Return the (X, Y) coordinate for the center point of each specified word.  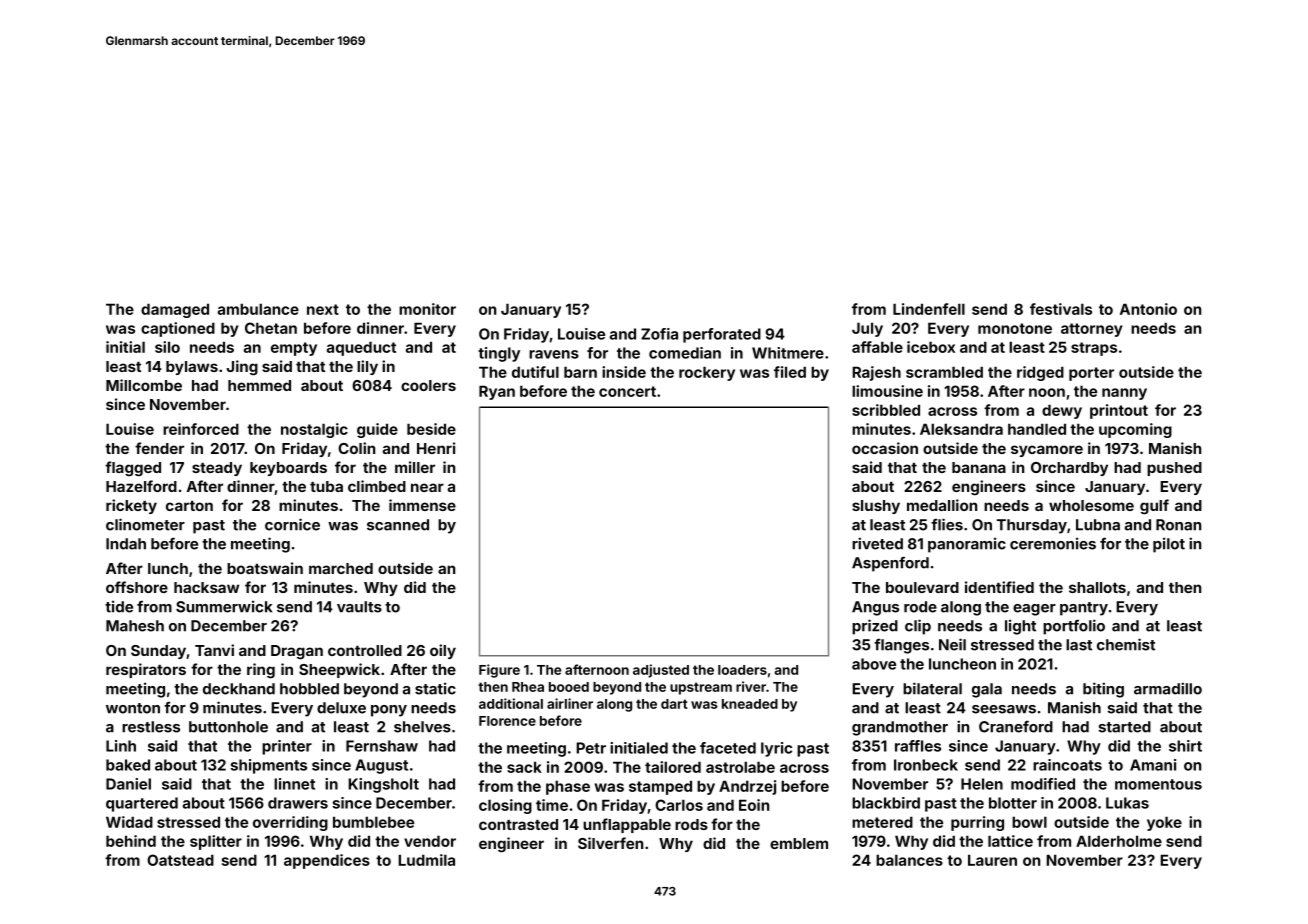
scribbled (886, 410)
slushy (876, 507)
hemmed (259, 385)
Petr (591, 748)
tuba (326, 486)
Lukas (1127, 803)
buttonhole (228, 727)
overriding (290, 823)
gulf (1154, 507)
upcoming (1135, 430)
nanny (1124, 394)
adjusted (661, 671)
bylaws (192, 368)
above (874, 664)
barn (580, 372)
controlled (365, 650)
